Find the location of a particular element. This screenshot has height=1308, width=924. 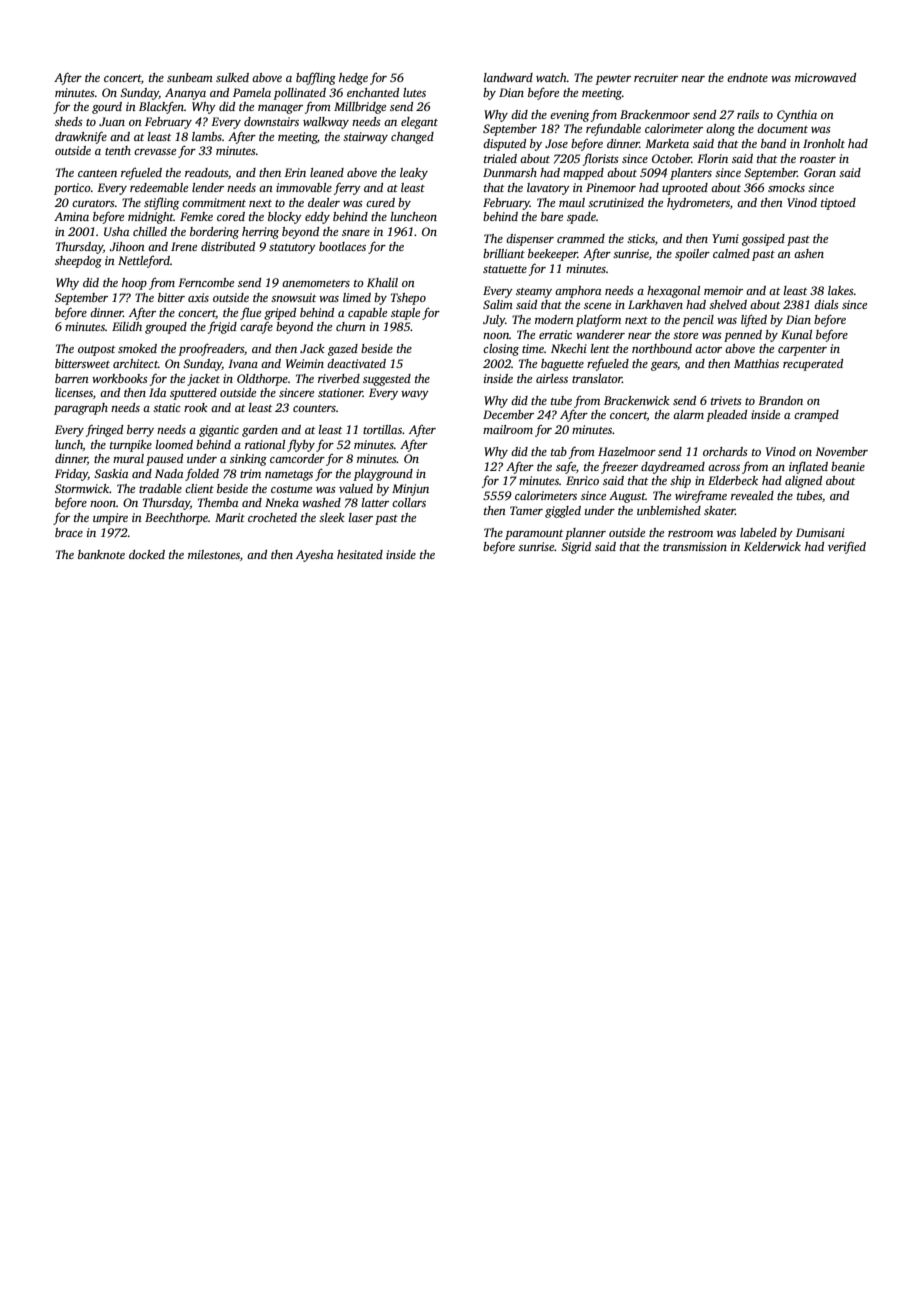

memoir is located at coordinates (723, 290).
